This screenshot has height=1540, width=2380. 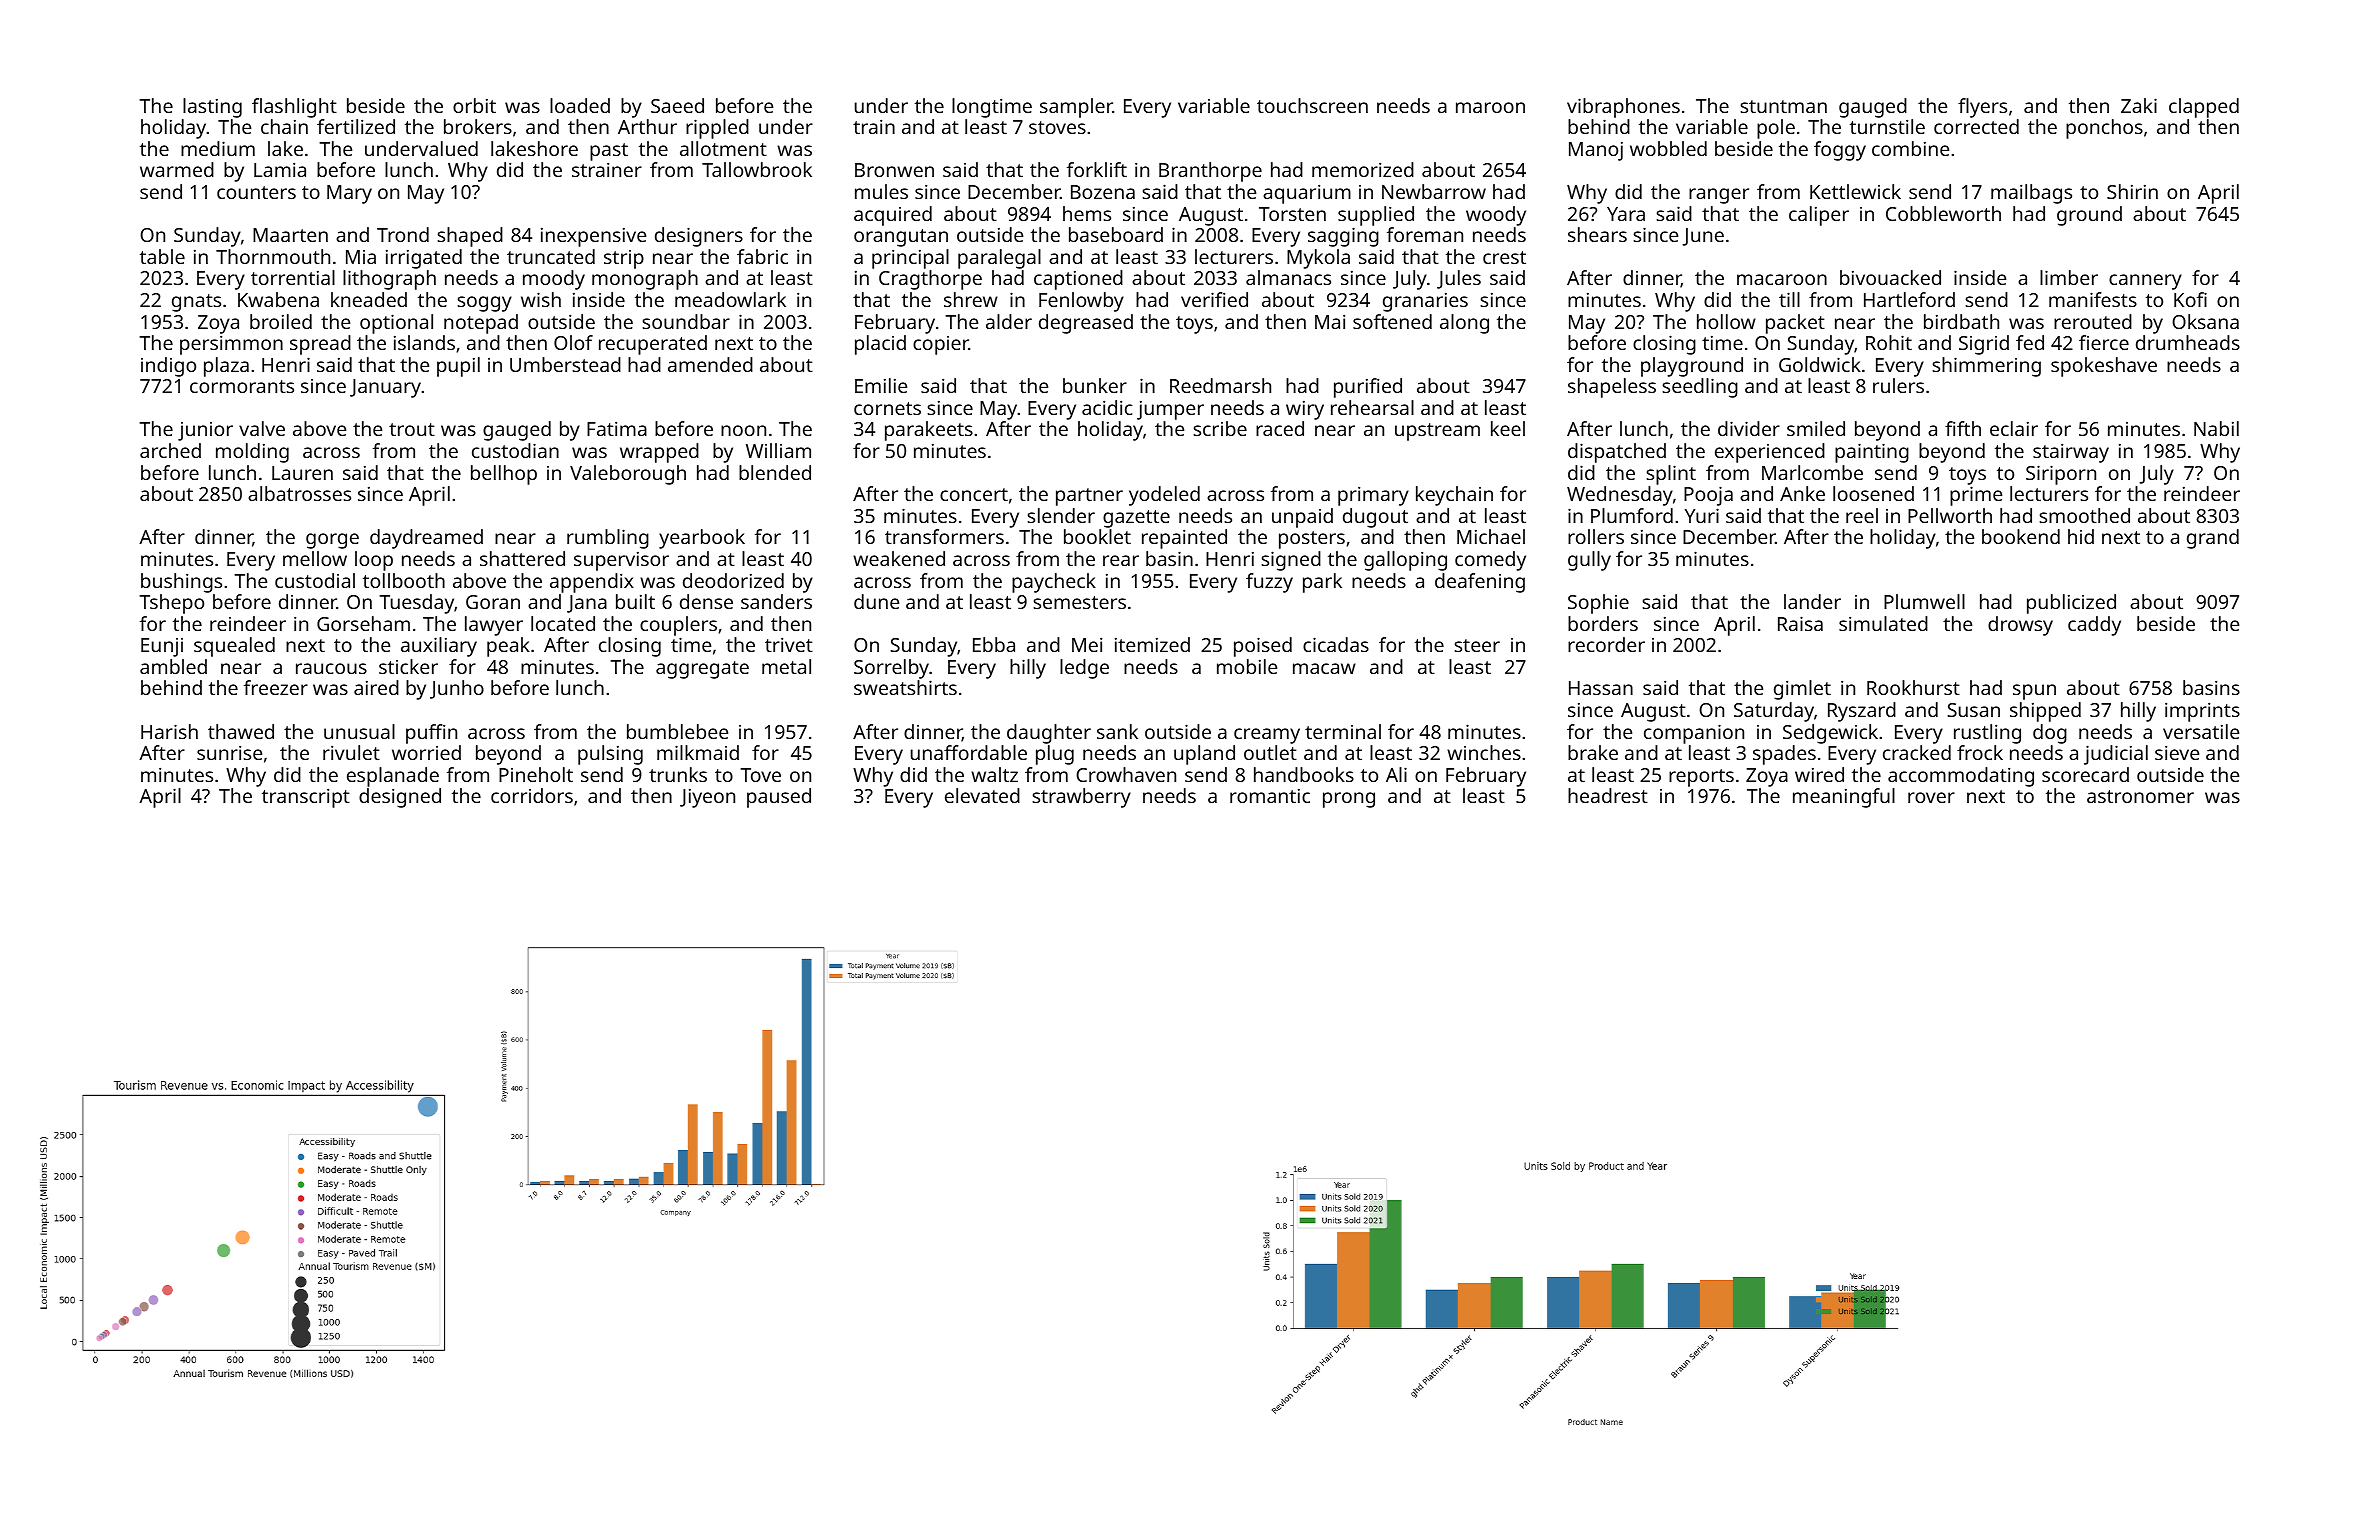 What do you see at coordinates (458, 367) in the screenshot?
I see `pupil` at bounding box center [458, 367].
